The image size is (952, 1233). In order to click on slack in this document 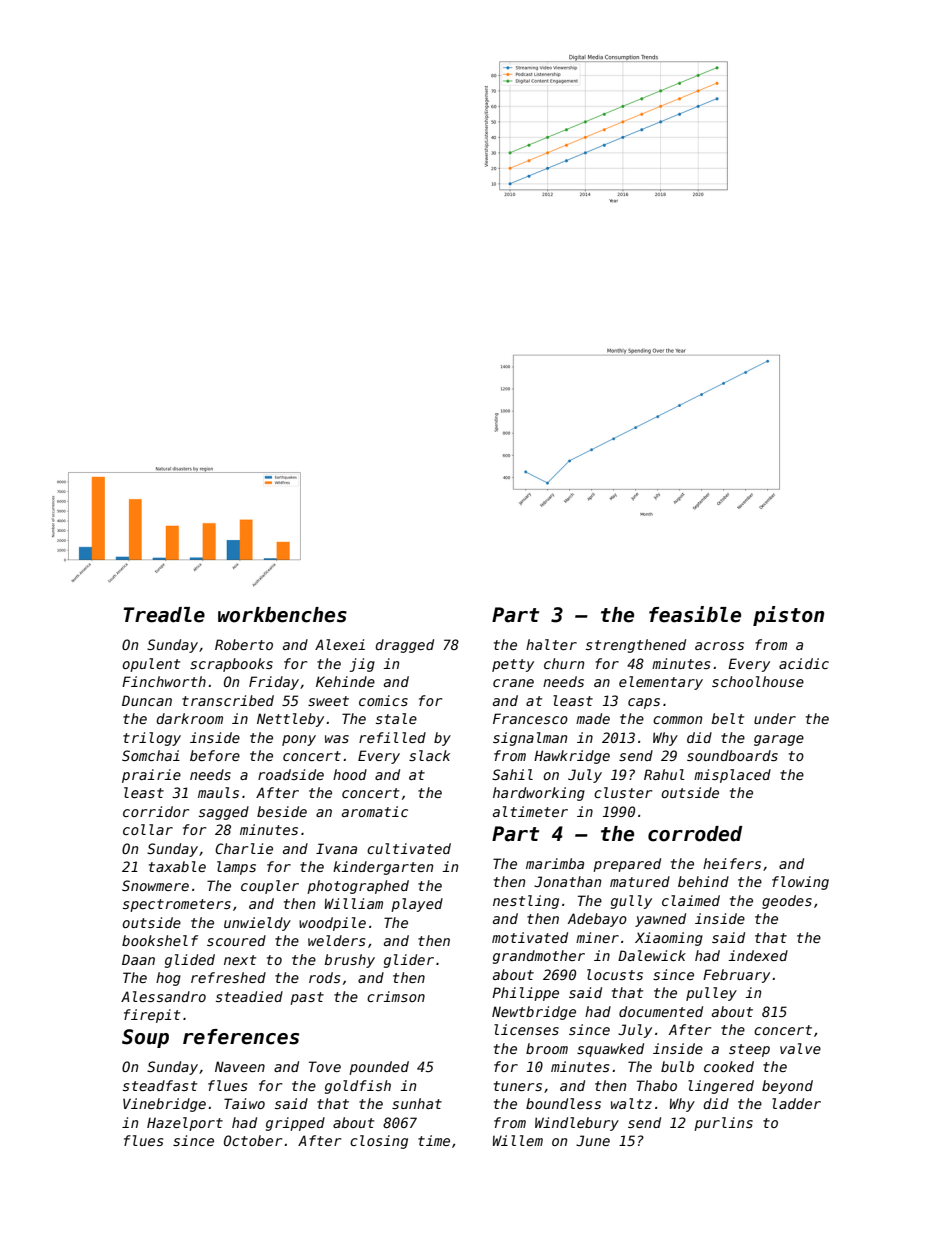, I will do `click(429, 755)`.
